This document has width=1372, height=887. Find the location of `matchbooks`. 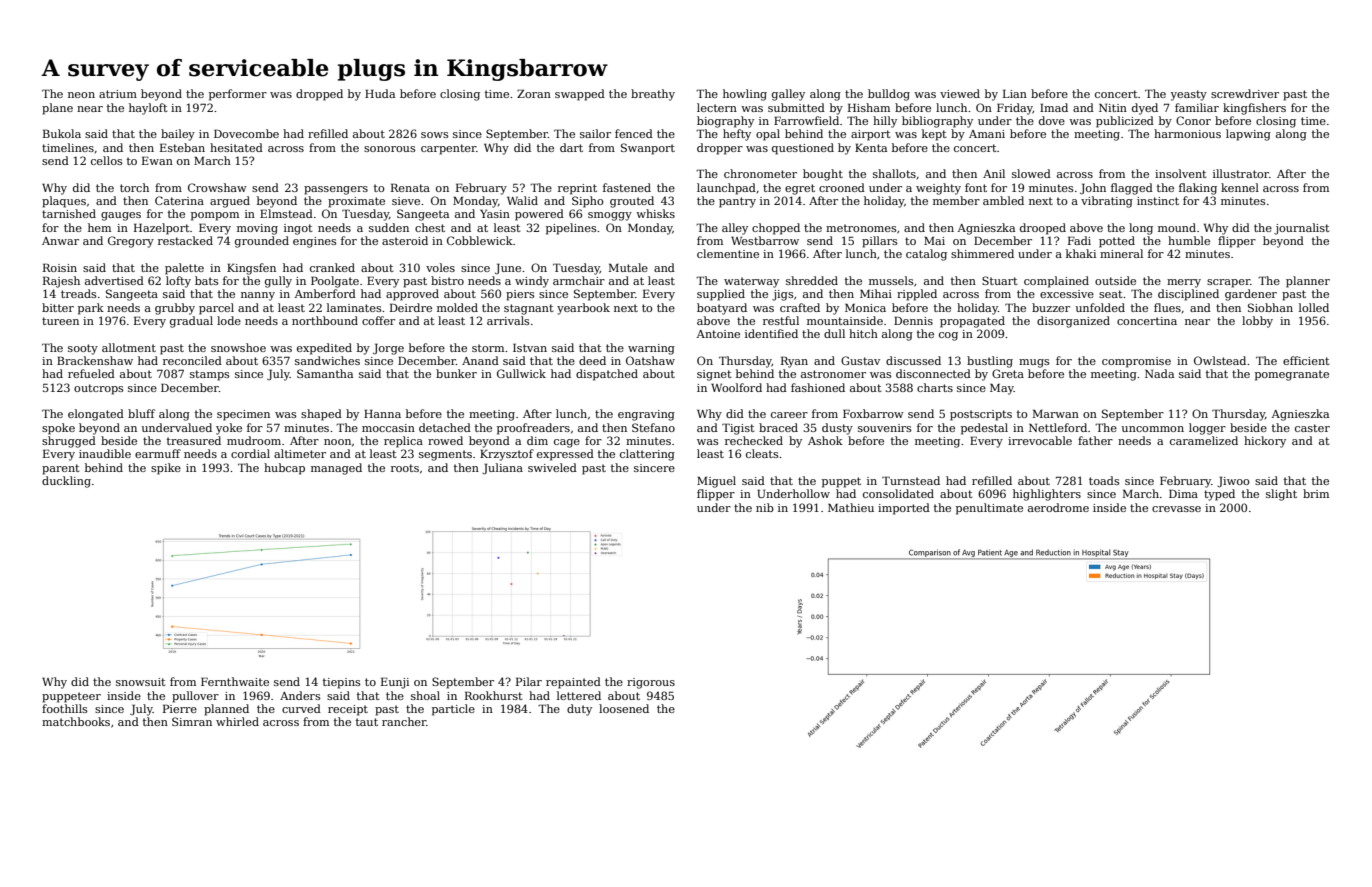

matchbooks is located at coordinates (76, 721).
